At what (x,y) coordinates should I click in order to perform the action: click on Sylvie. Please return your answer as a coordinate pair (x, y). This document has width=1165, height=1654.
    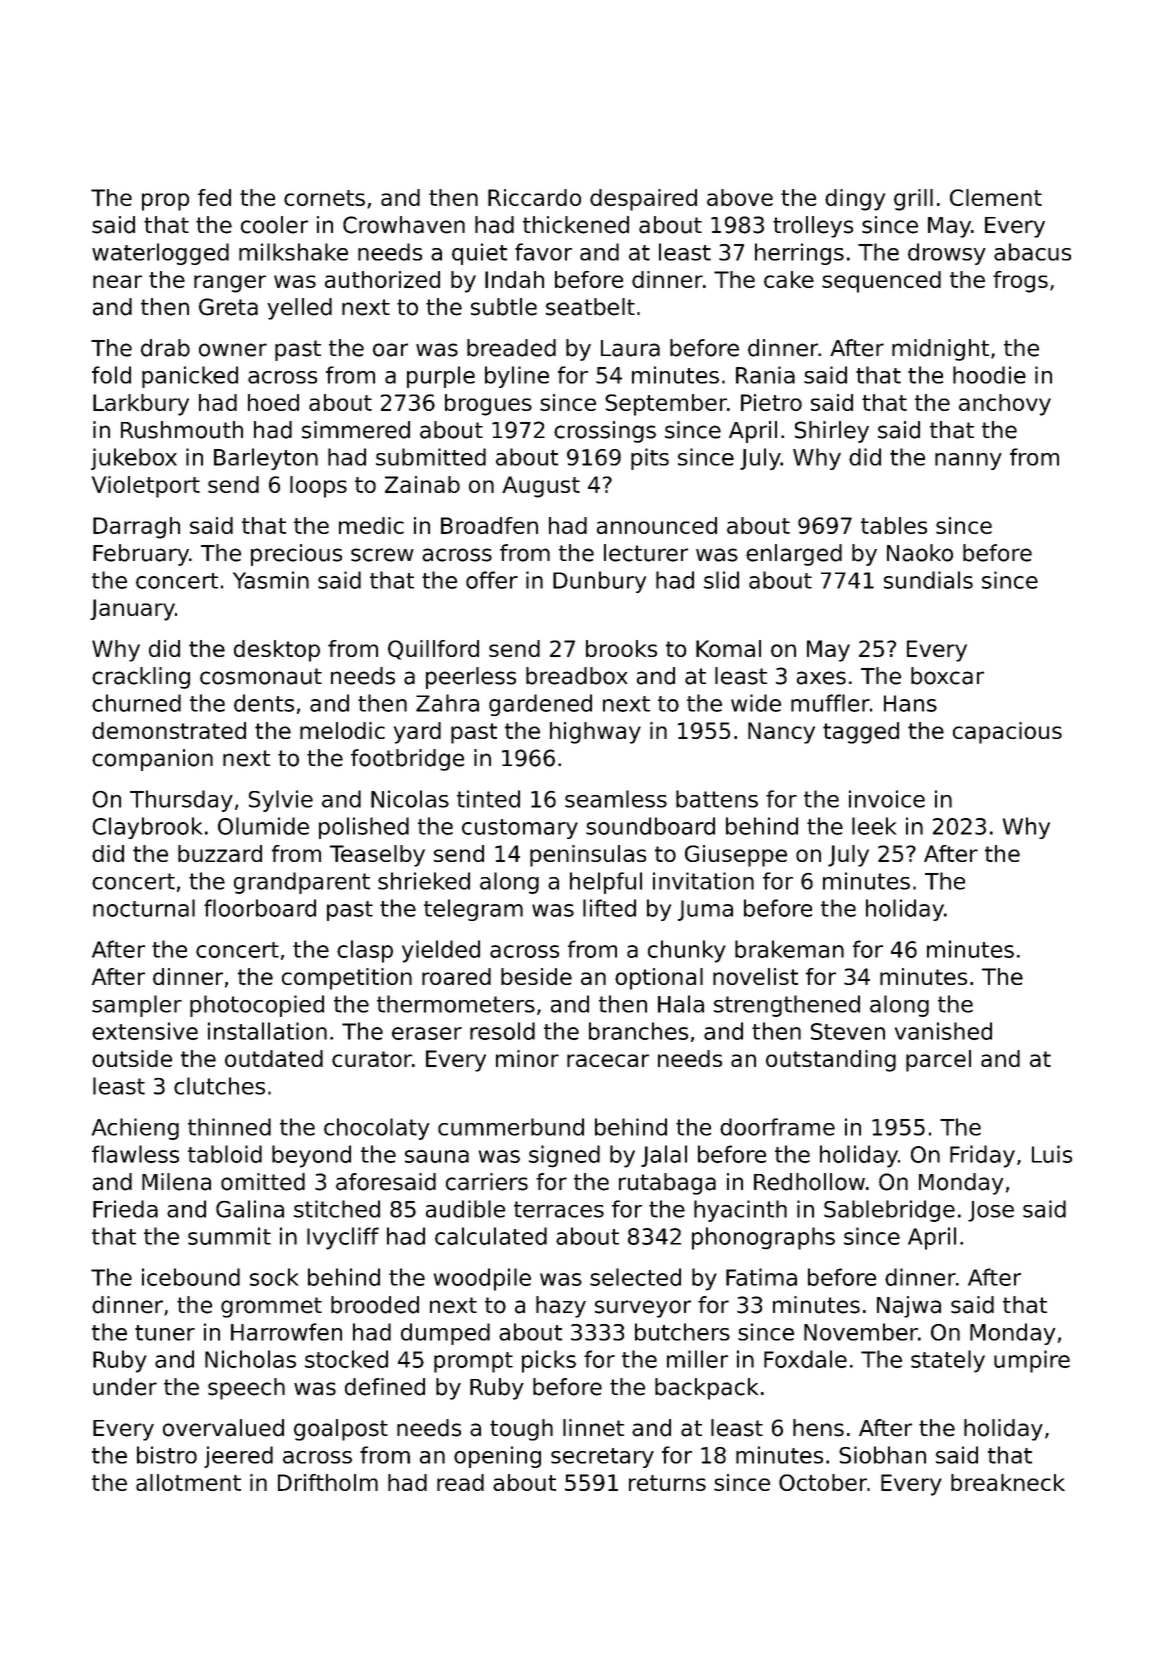
    Looking at the image, I should click on (281, 801).
